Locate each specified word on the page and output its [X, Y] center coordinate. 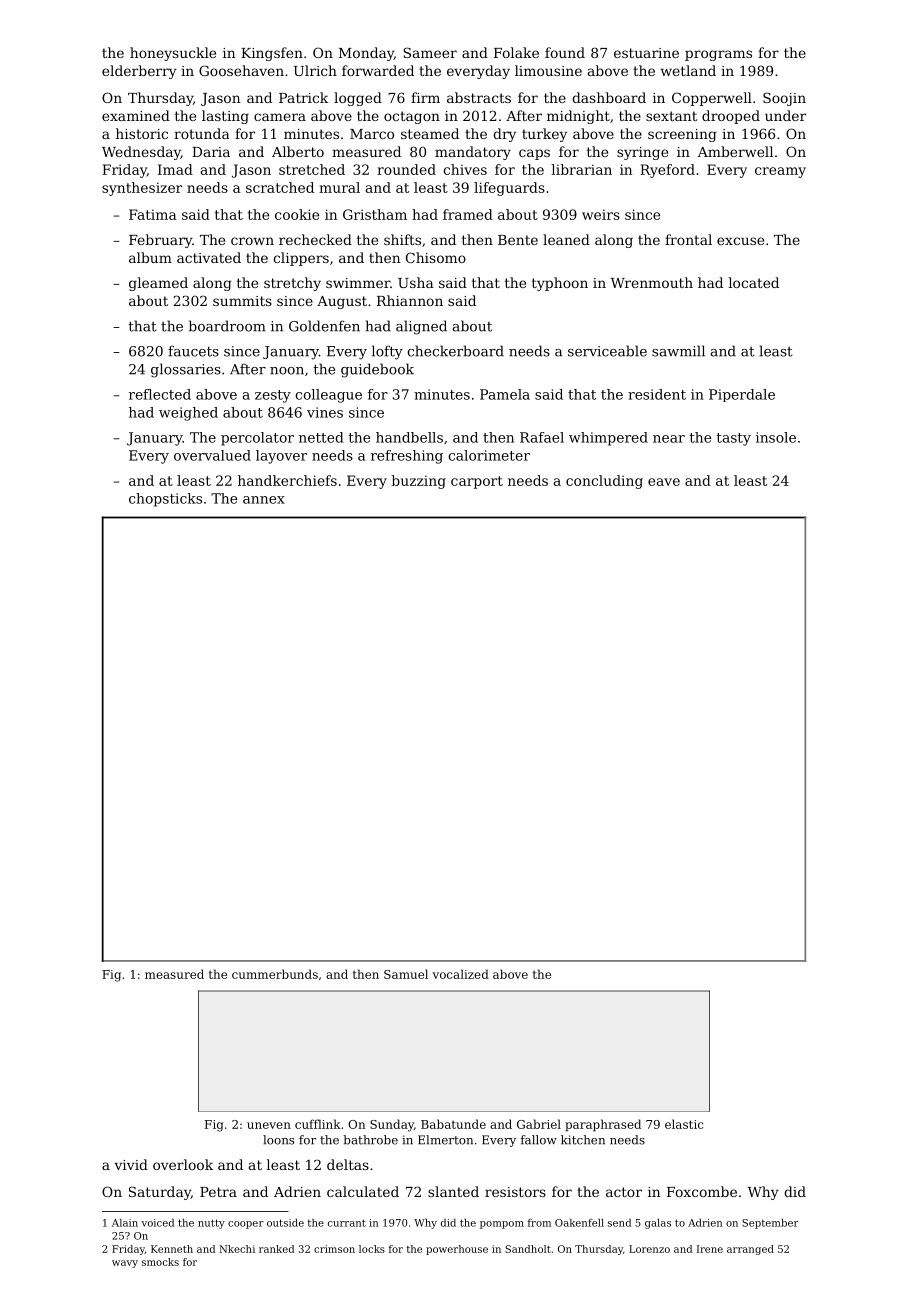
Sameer [430, 52]
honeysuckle [173, 54]
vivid [131, 1164]
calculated [363, 1191]
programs [718, 55]
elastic [684, 1124]
